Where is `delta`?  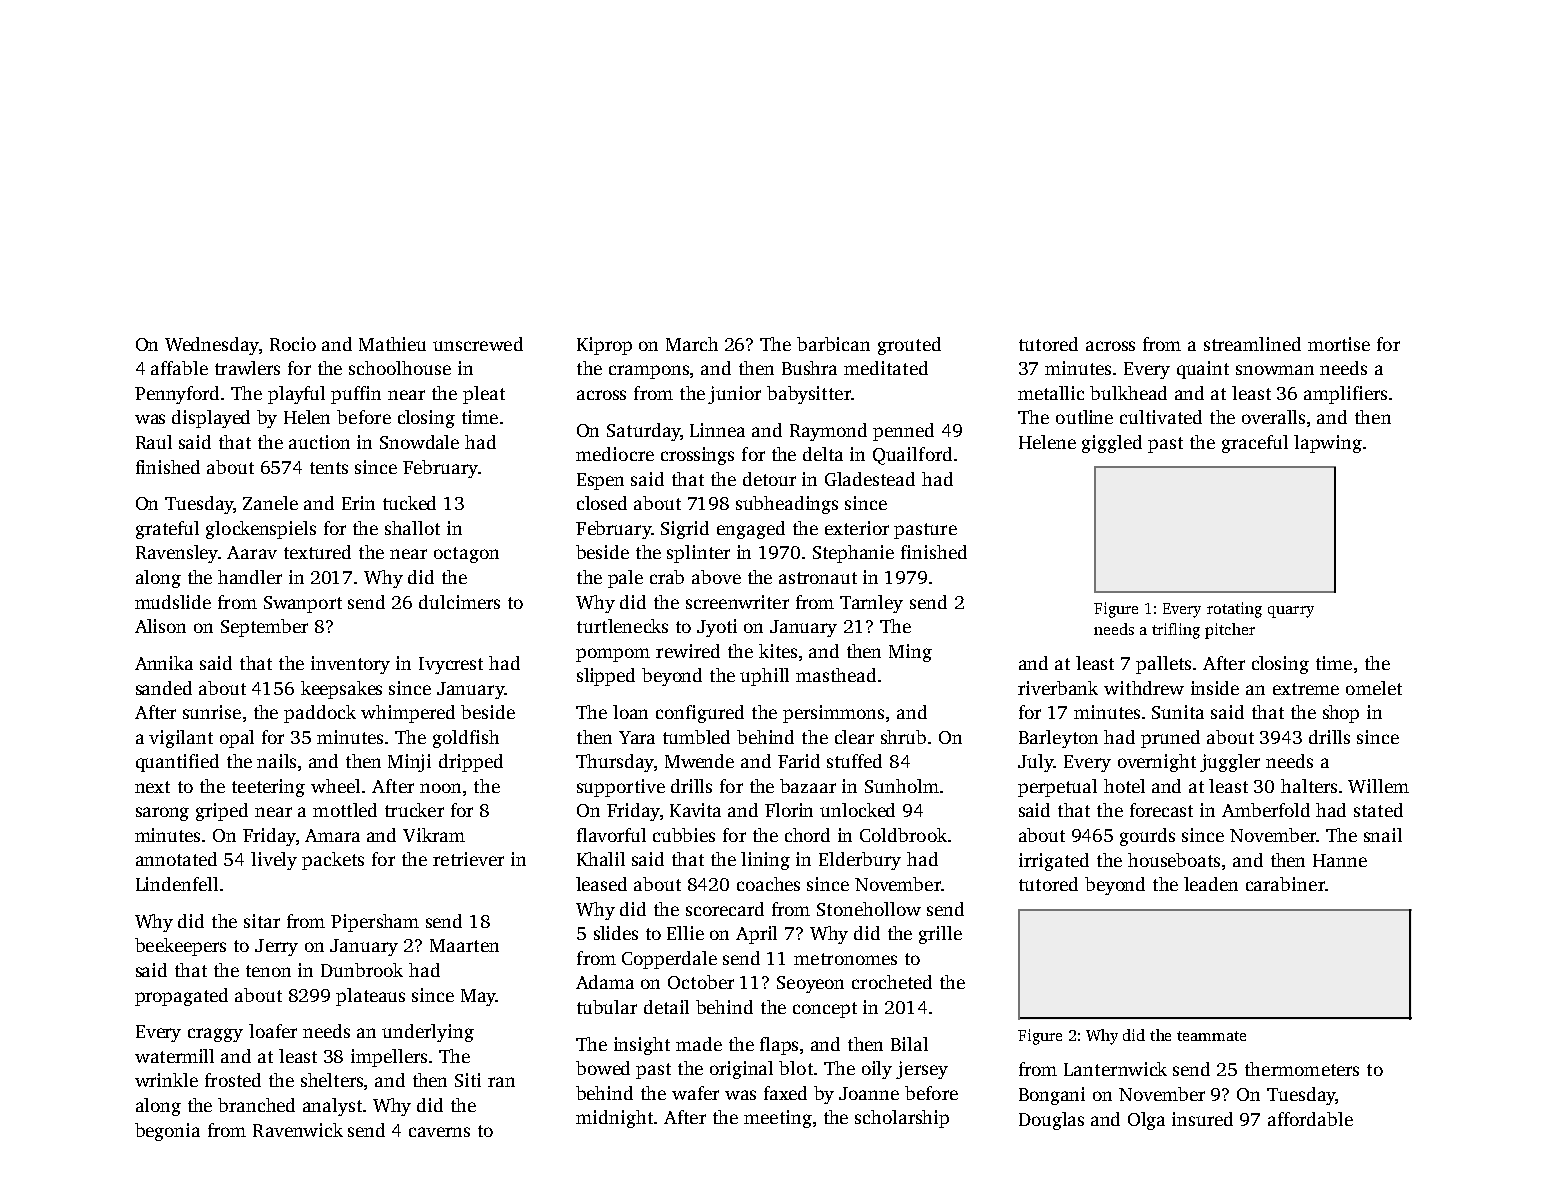 delta is located at coordinates (823, 454).
